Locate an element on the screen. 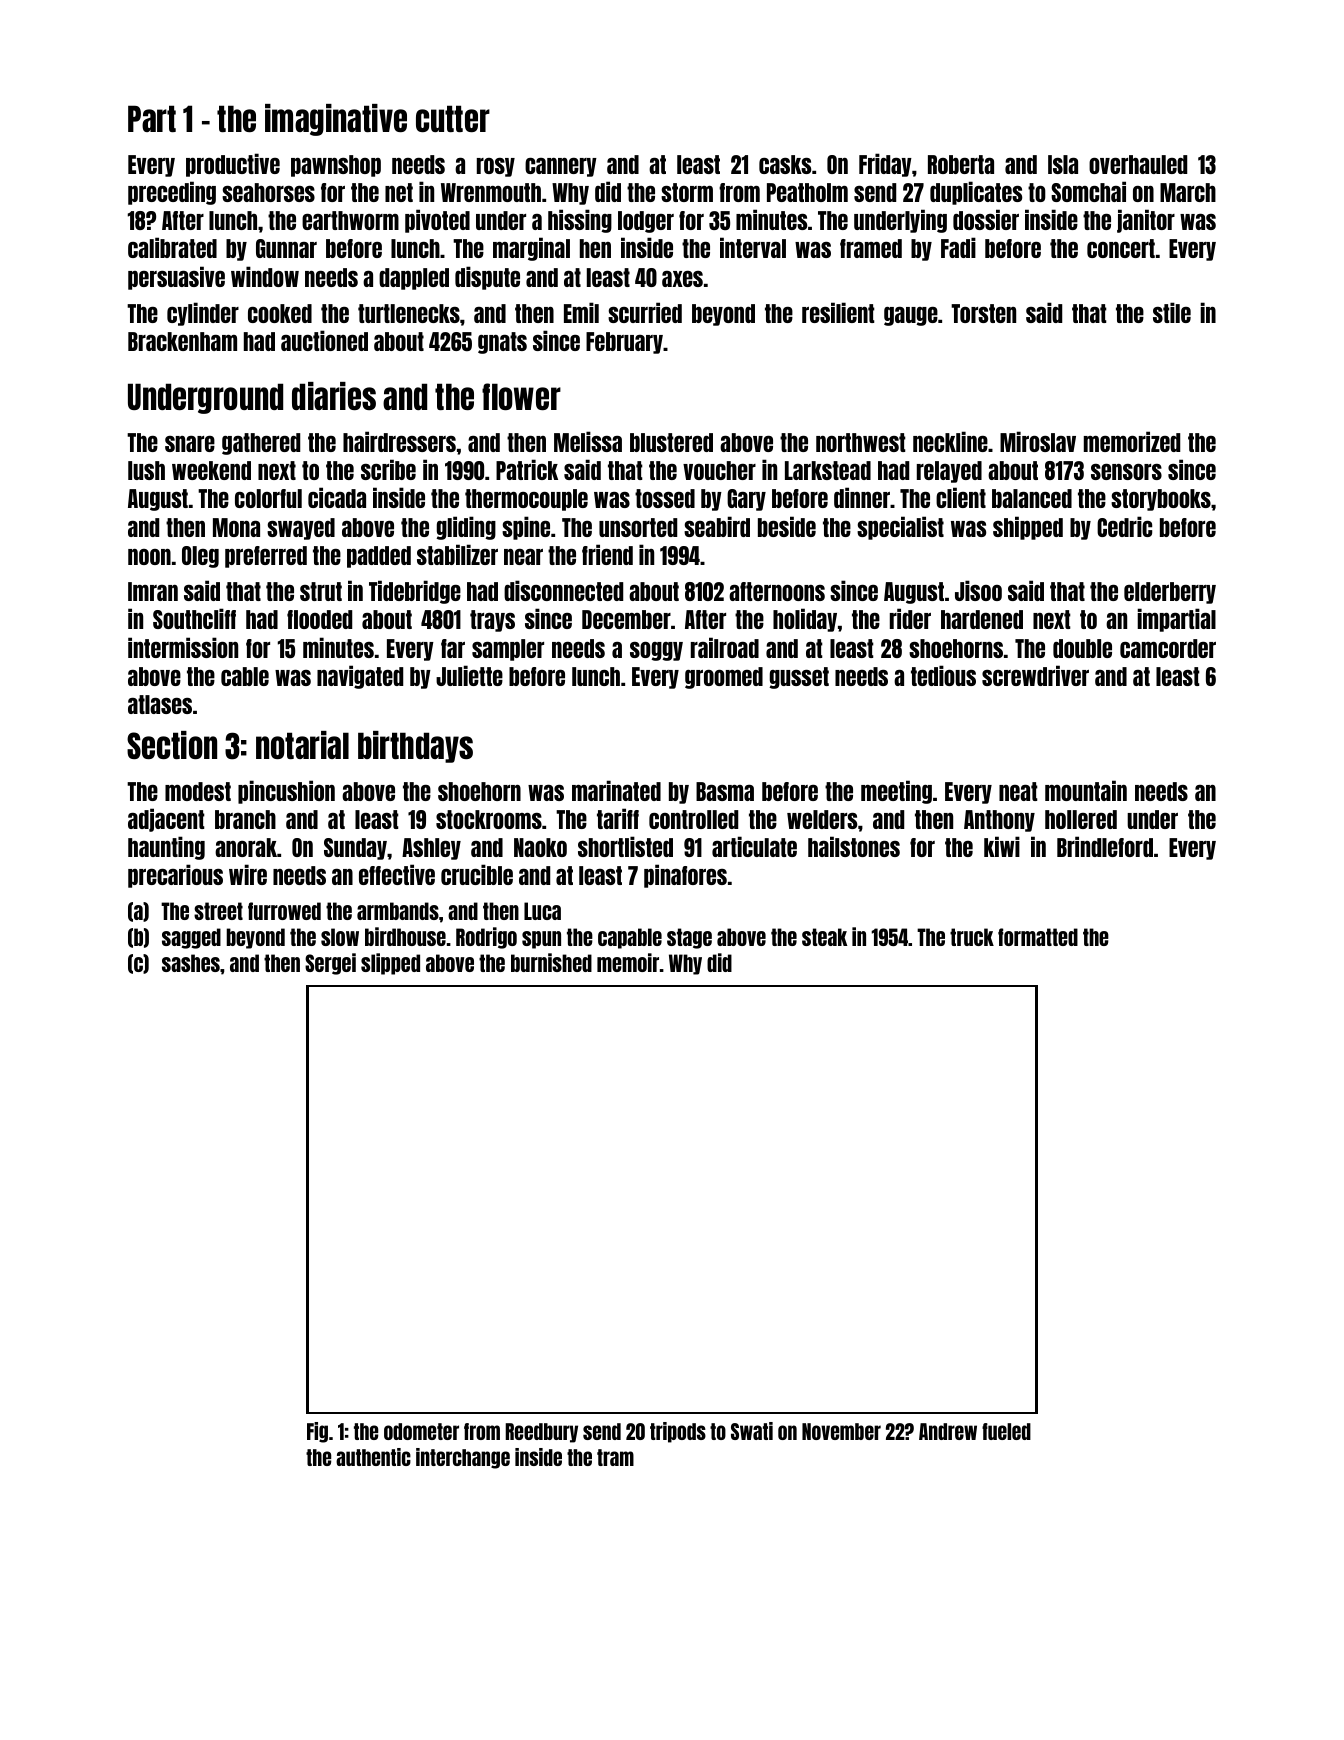 This screenshot has width=1344, height=1740. interchange is located at coordinates (463, 1458).
